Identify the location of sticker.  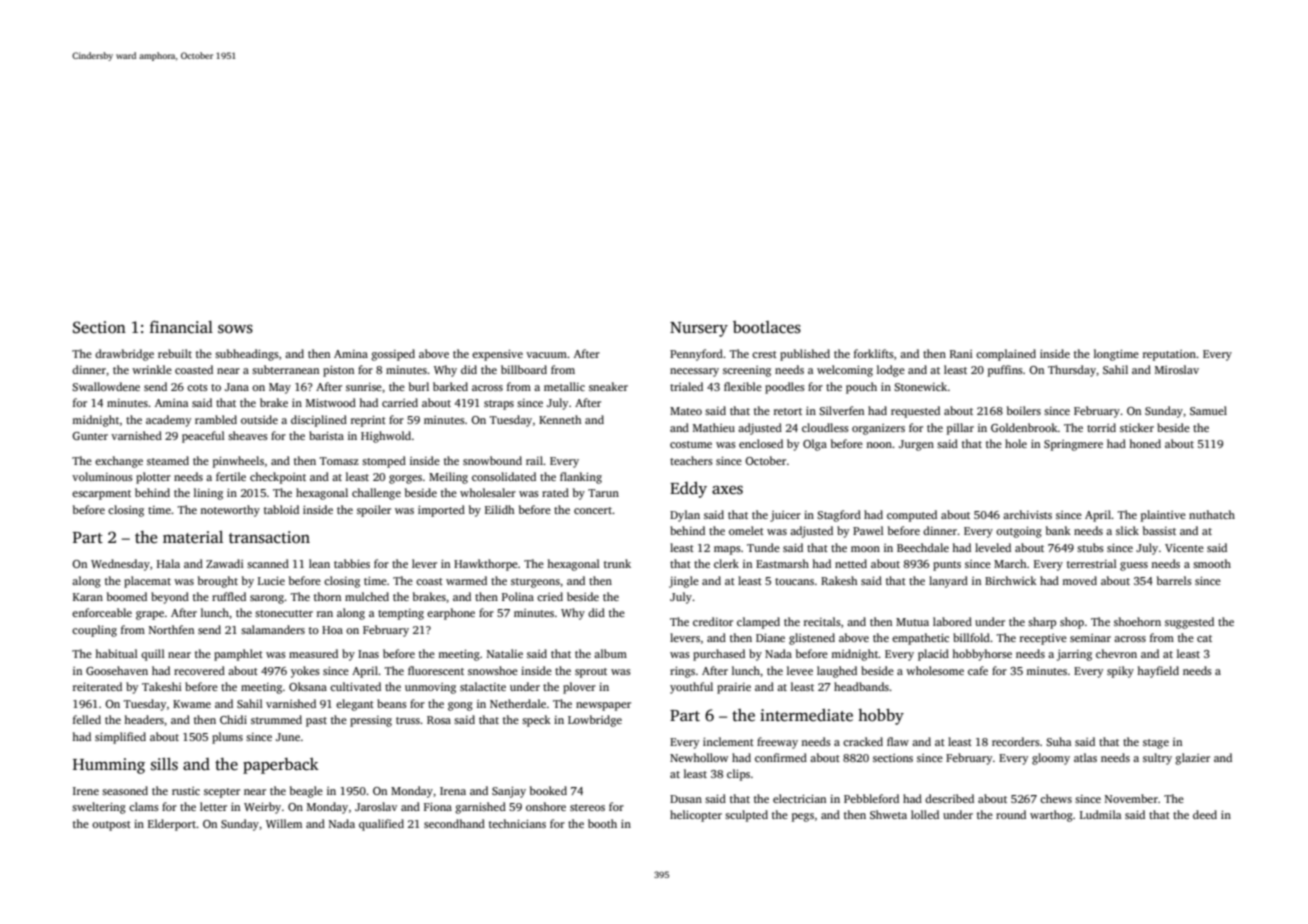
(1137, 427).
